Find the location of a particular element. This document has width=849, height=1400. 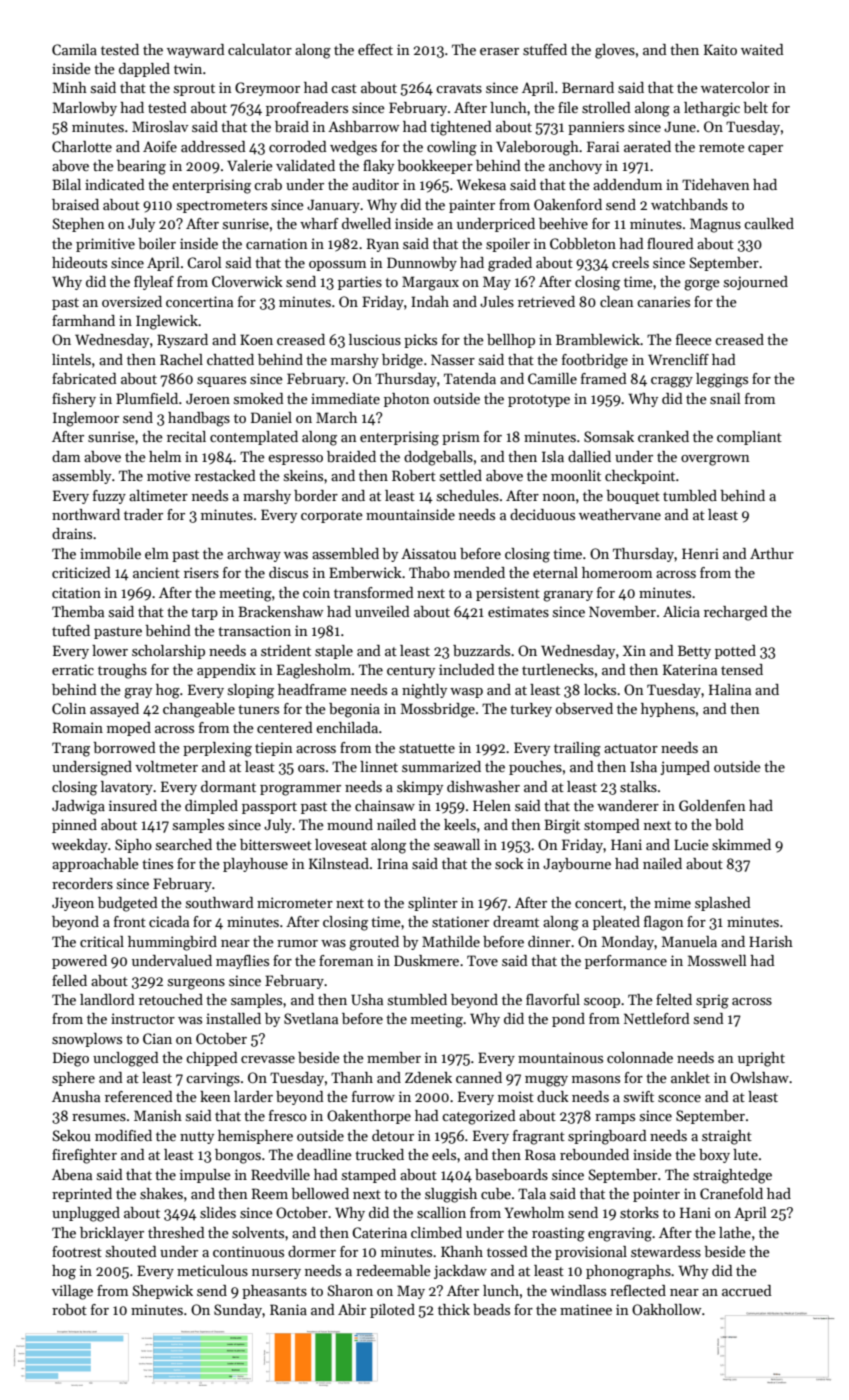

bouquet is located at coordinates (633, 497).
